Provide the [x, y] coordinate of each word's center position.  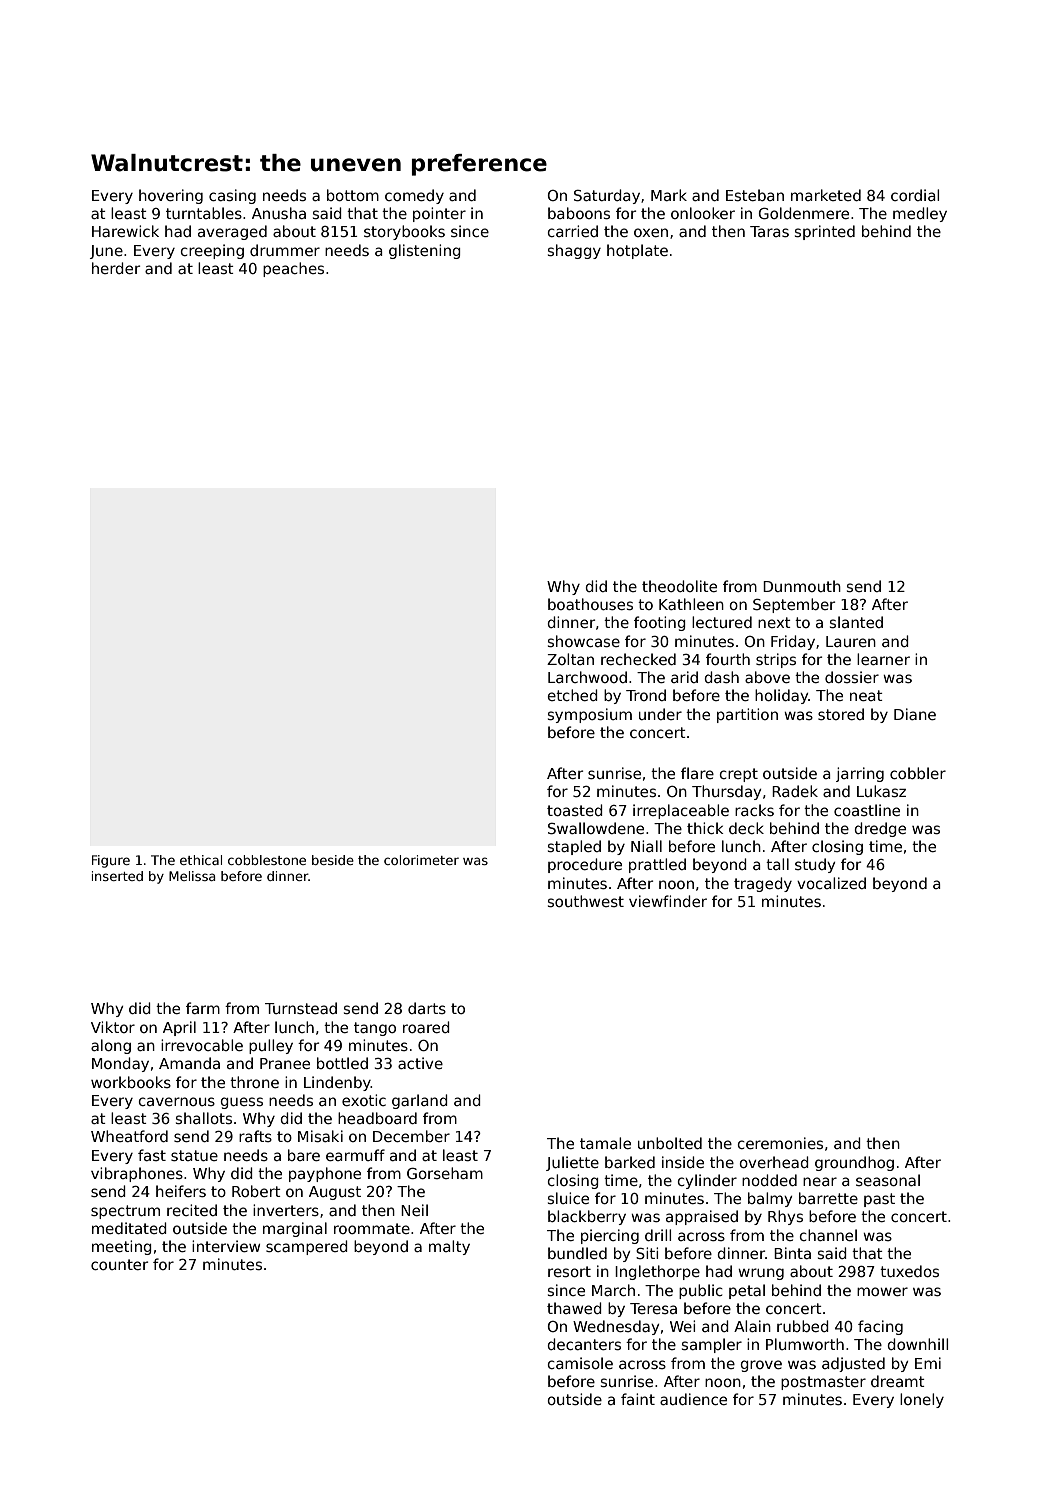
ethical [201, 860]
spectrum [125, 1212]
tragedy [763, 884]
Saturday [607, 196]
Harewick [125, 231]
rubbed [803, 1326]
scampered [307, 1247]
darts [427, 1008]
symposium [590, 715]
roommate [372, 1228]
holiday [782, 696]
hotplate [637, 251]
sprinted [825, 232]
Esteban [755, 195]
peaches [293, 269]
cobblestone [267, 860]
